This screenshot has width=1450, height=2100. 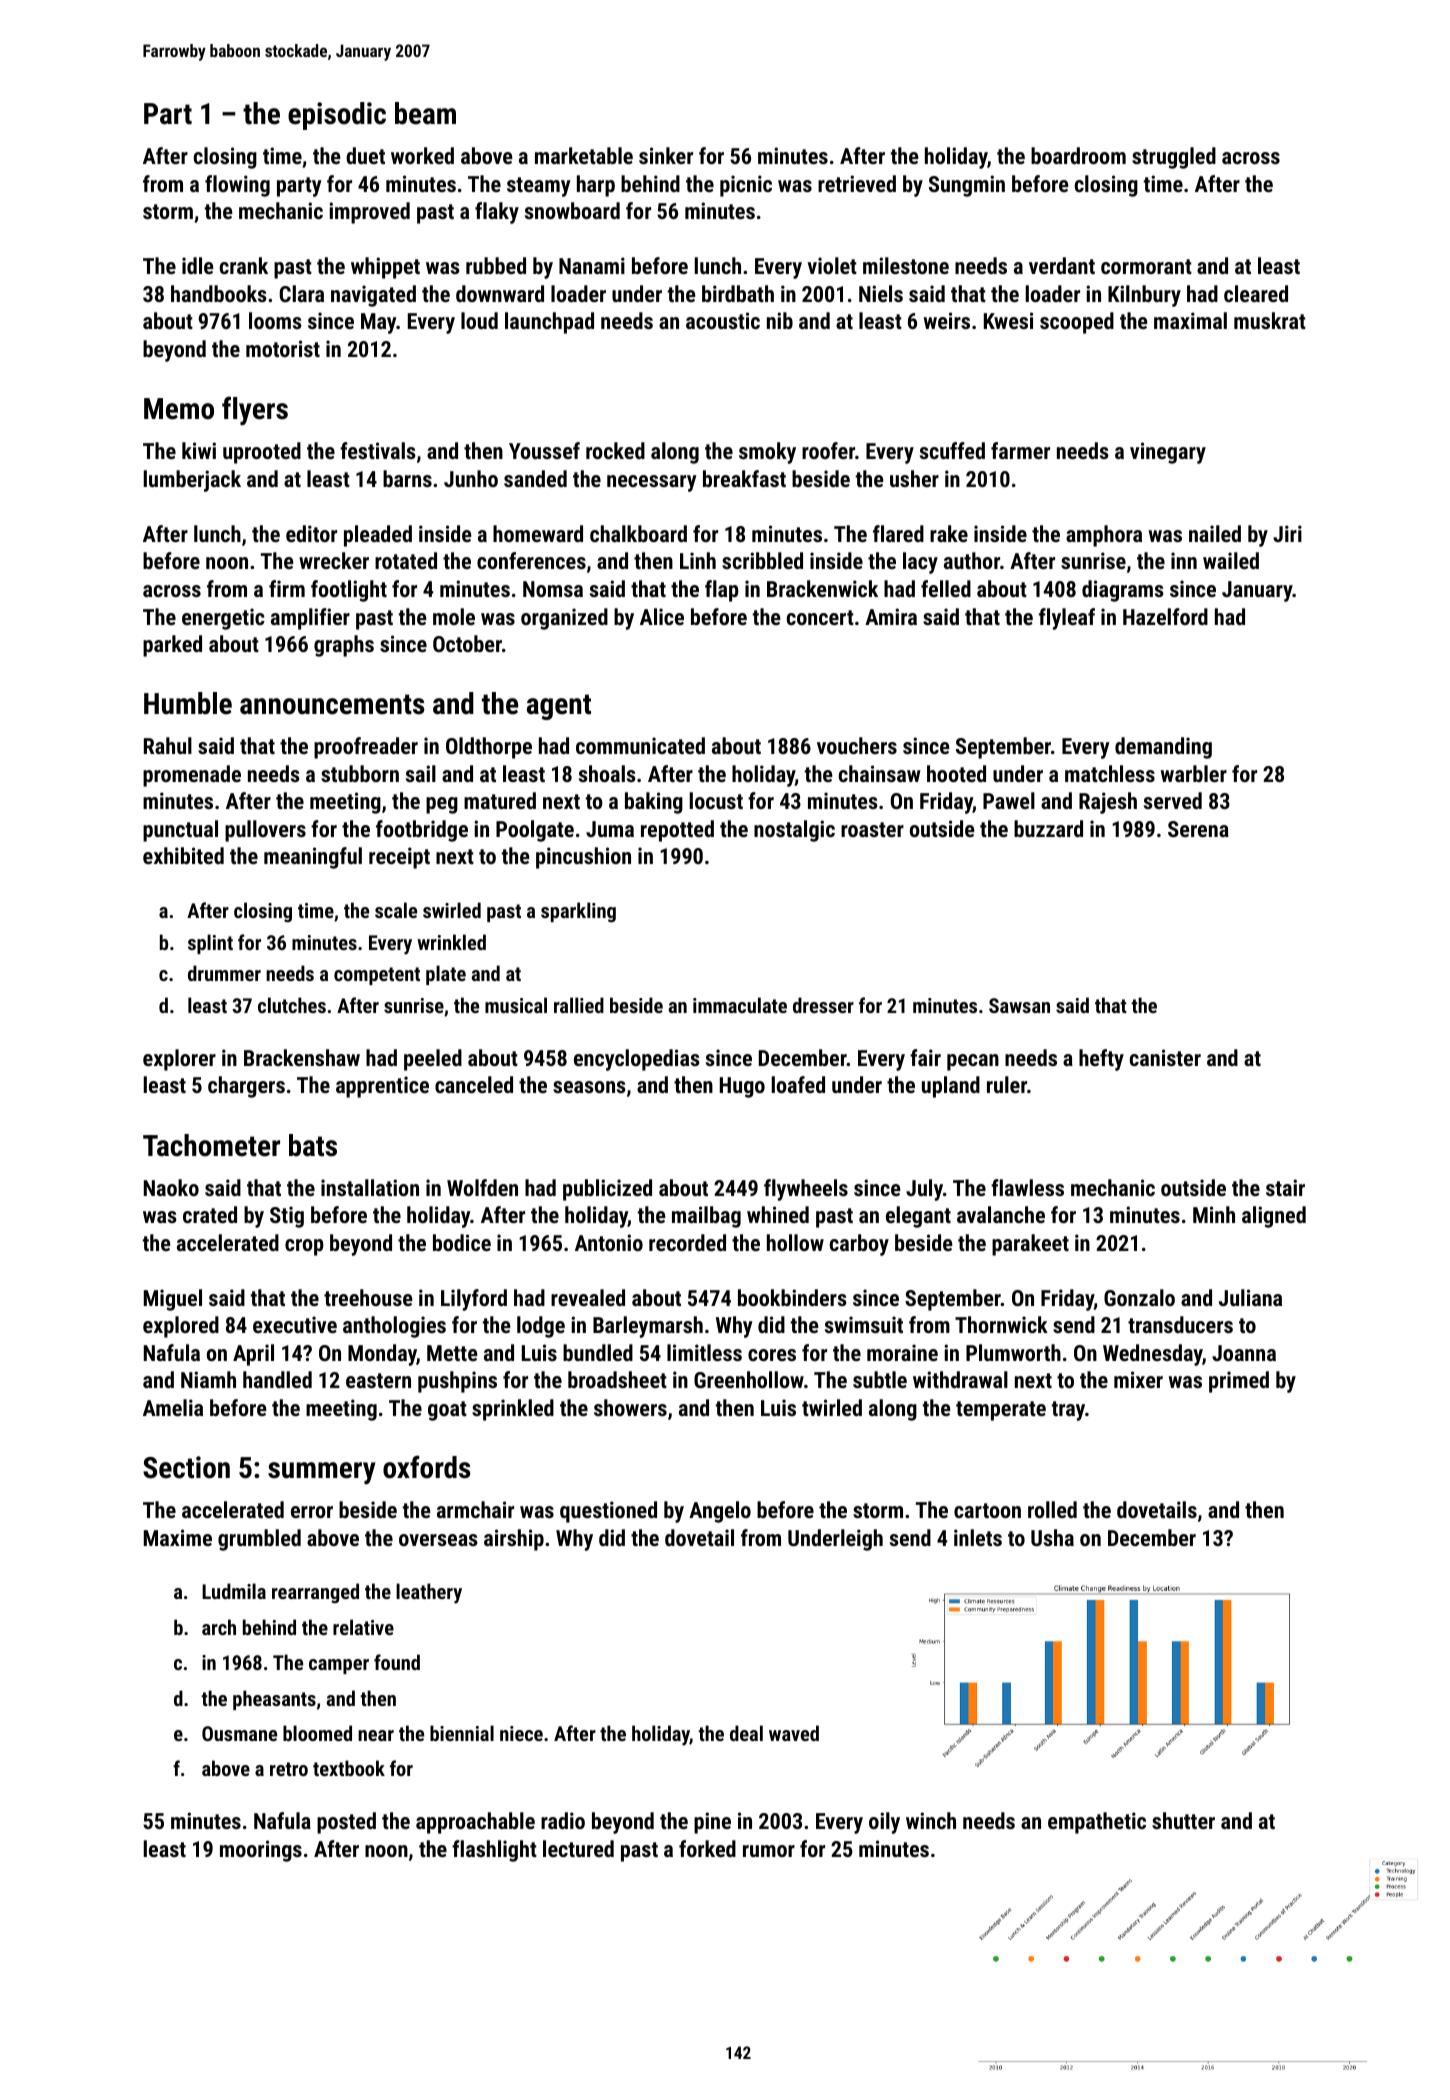 I want to click on empathetic, so click(x=1097, y=1823).
